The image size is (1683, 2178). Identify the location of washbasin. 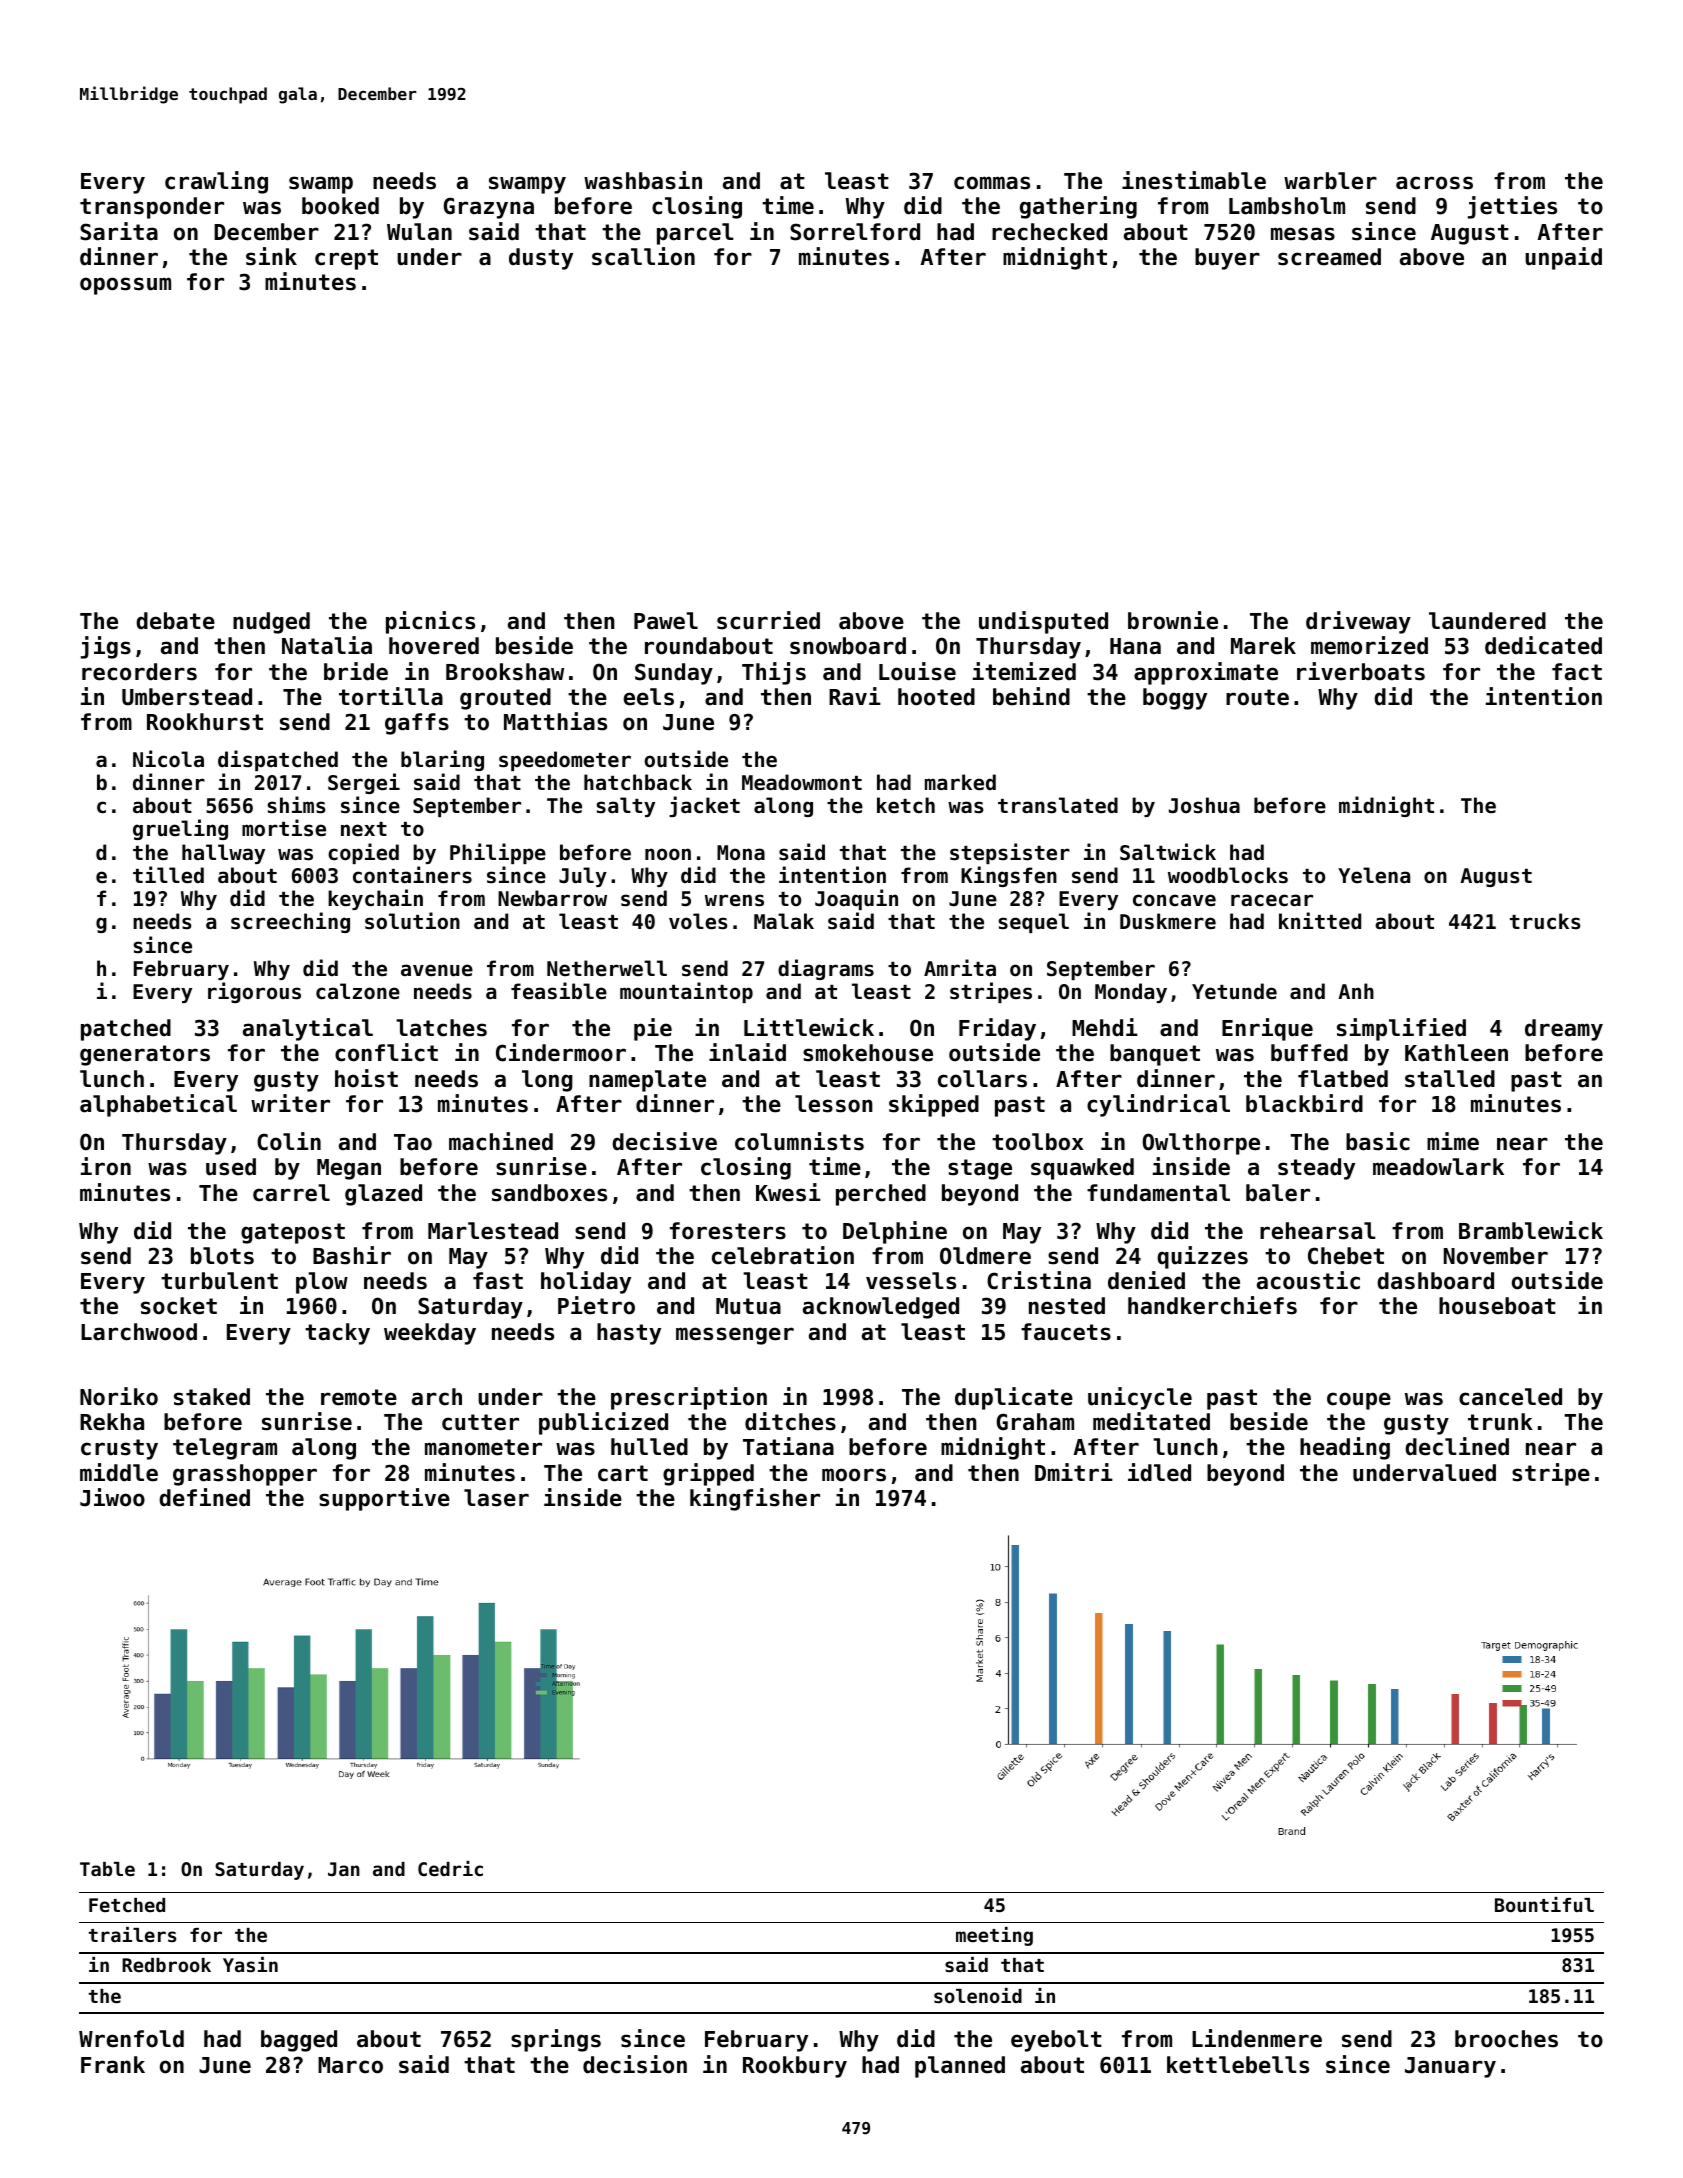
(643, 180).
